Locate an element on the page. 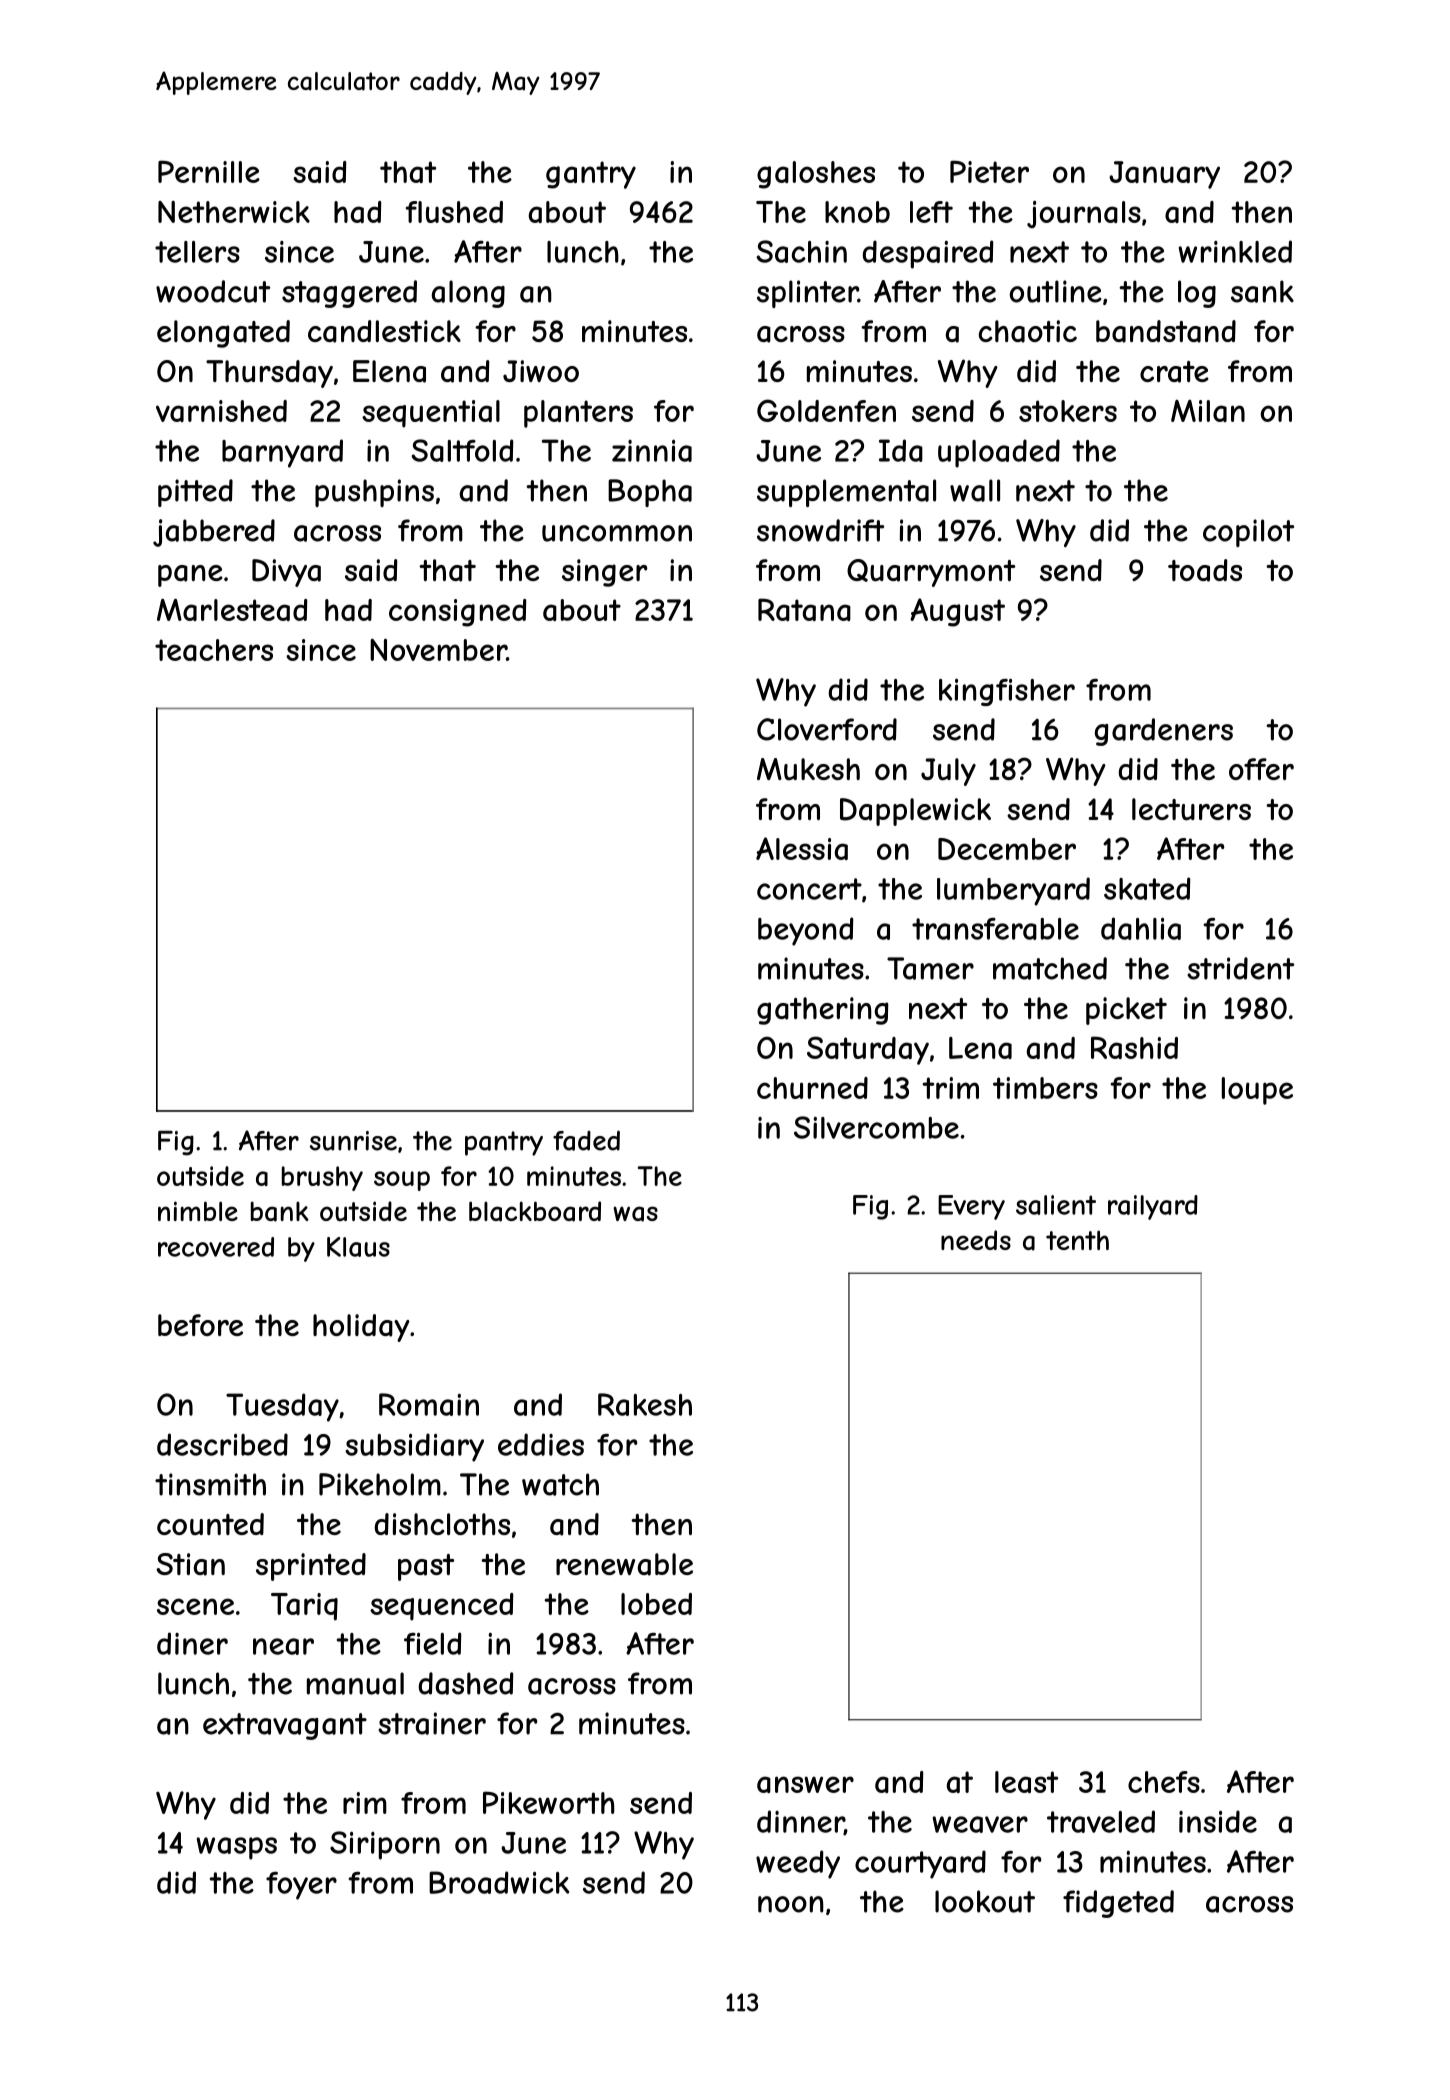 The height and width of the document is (2100, 1450). sunrise is located at coordinates (353, 1141).
